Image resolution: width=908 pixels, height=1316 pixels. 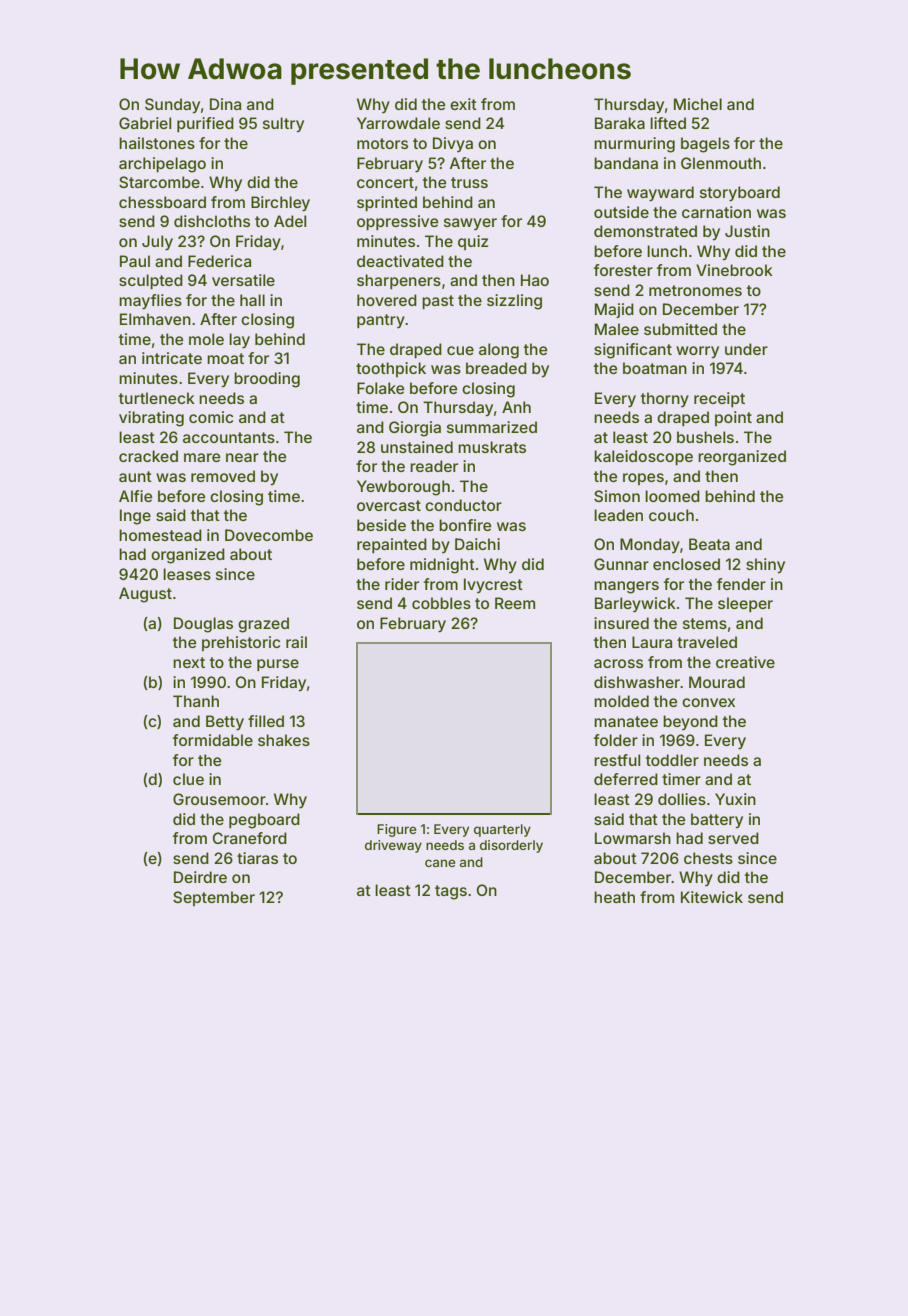 What do you see at coordinates (145, 123) in the page?
I see `Gabriel` at bounding box center [145, 123].
